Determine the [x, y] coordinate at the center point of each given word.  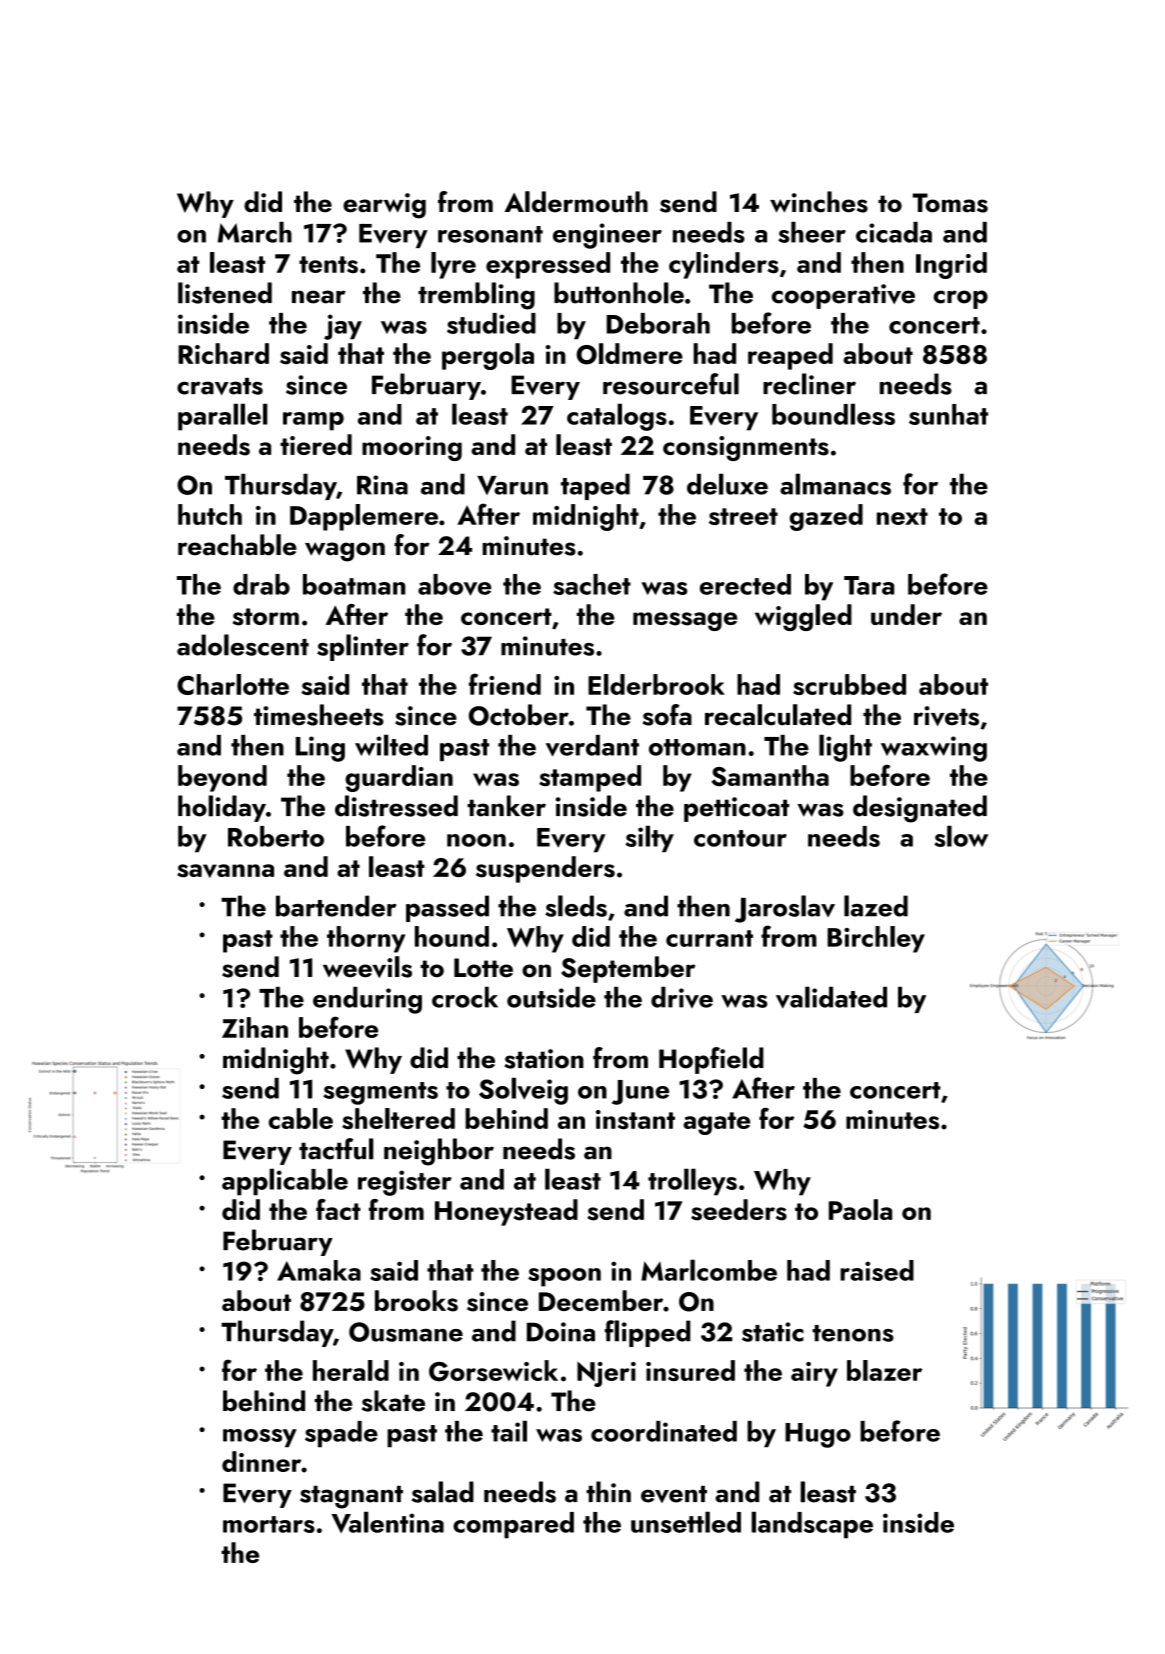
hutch [210, 514]
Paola [860, 1209]
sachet [592, 584]
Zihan [255, 1027]
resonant [490, 234]
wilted [391, 745]
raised [877, 1270]
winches [819, 202]
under [906, 614]
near [319, 297]
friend [505, 684]
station [544, 1059]
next [902, 516]
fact [338, 1209]
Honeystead [506, 1212]
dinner [261, 1461]
